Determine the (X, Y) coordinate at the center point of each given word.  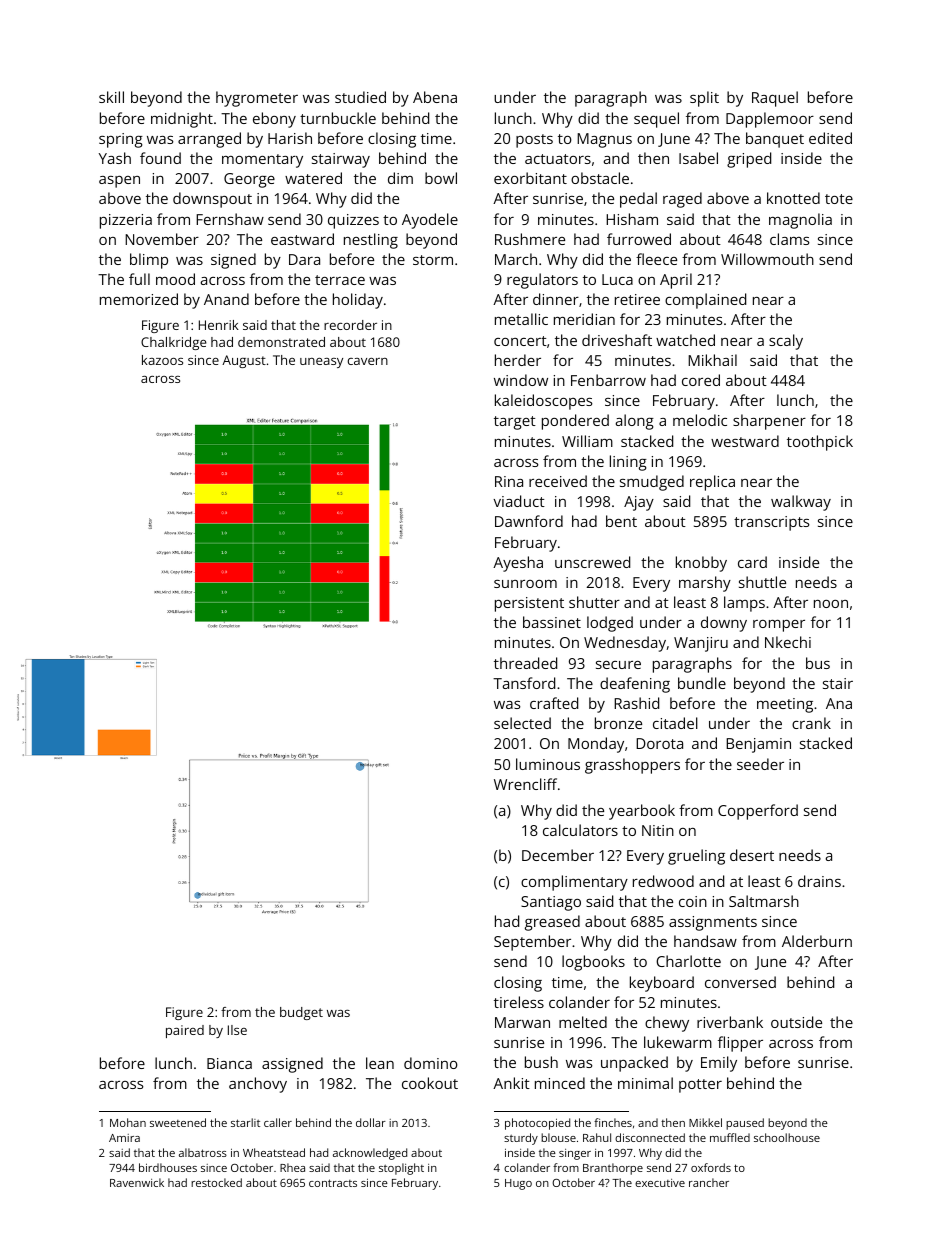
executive (660, 1183)
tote (839, 199)
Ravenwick (137, 1182)
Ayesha (518, 564)
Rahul (597, 1137)
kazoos (162, 360)
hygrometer (257, 99)
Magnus (604, 140)
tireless (519, 1002)
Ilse (237, 1030)
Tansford (524, 683)
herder (518, 360)
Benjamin (758, 745)
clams (789, 239)
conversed (740, 982)
